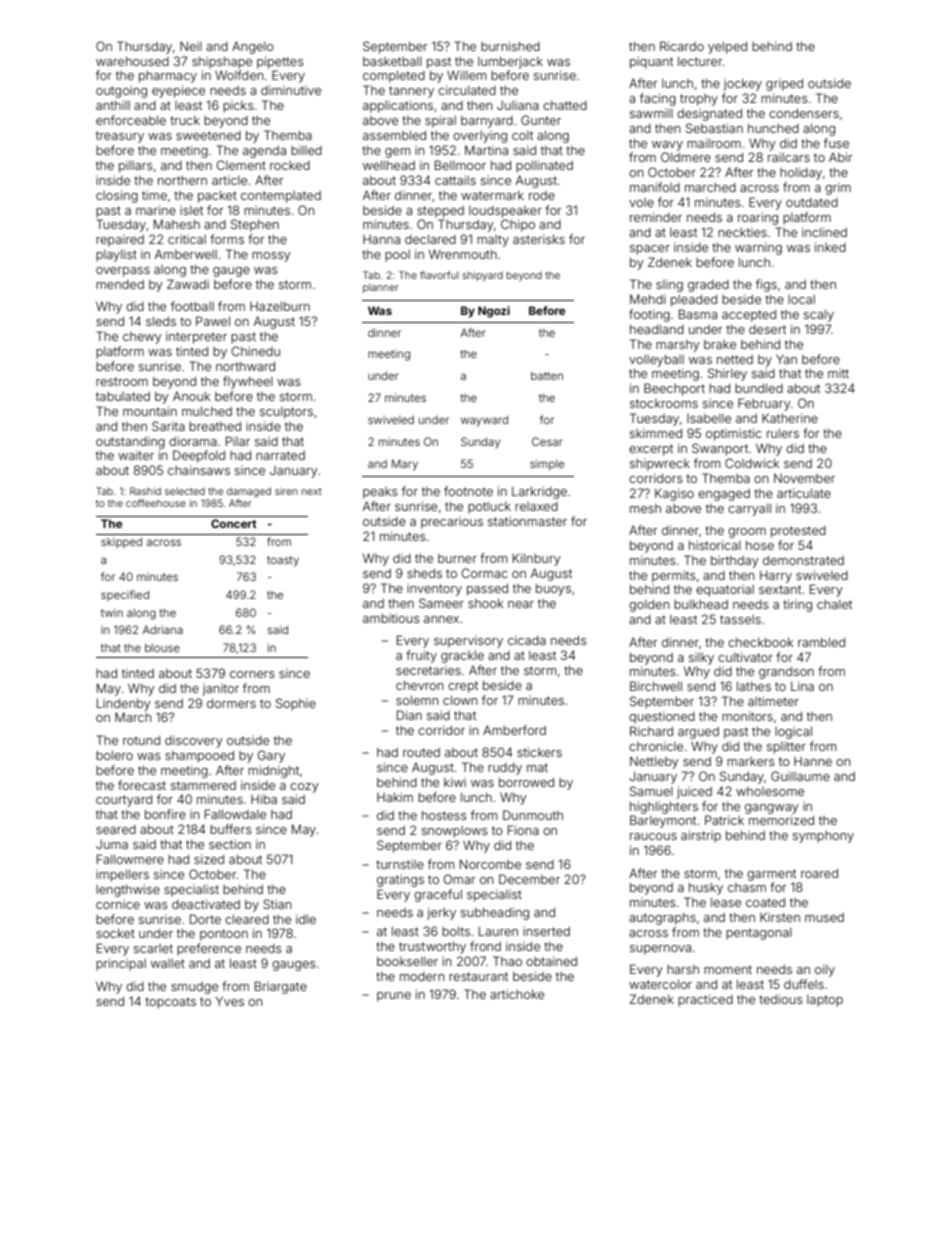 The width and height of the image is (952, 1233). Describe the element at coordinates (510, 46) in the image. I see `burnished` at that location.
